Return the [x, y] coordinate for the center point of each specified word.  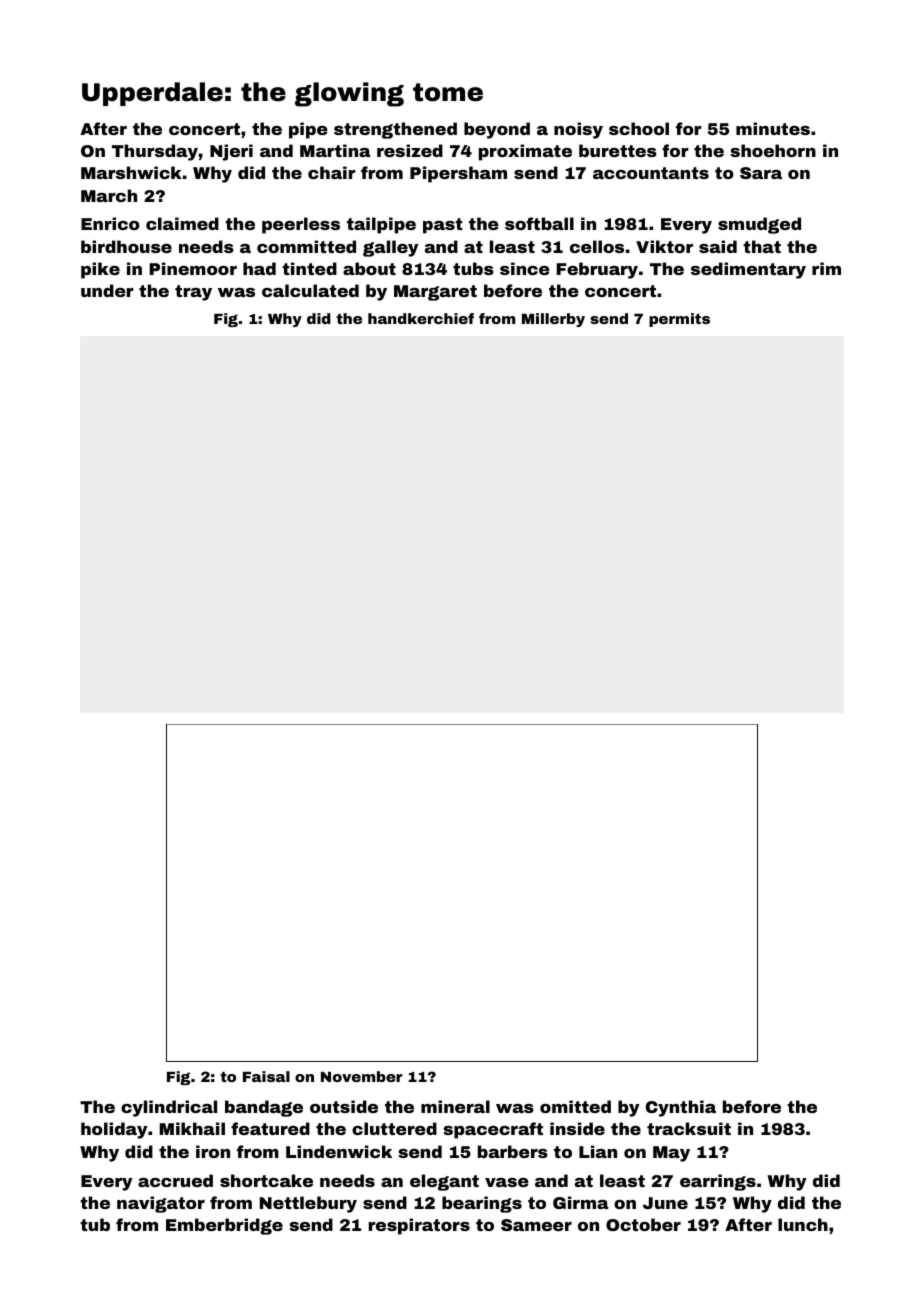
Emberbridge [224, 1226]
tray [193, 293]
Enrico [110, 223]
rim [826, 268]
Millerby [553, 320]
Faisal [266, 1076]
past [443, 226]
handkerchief [421, 318]
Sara [761, 173]
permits [679, 320]
